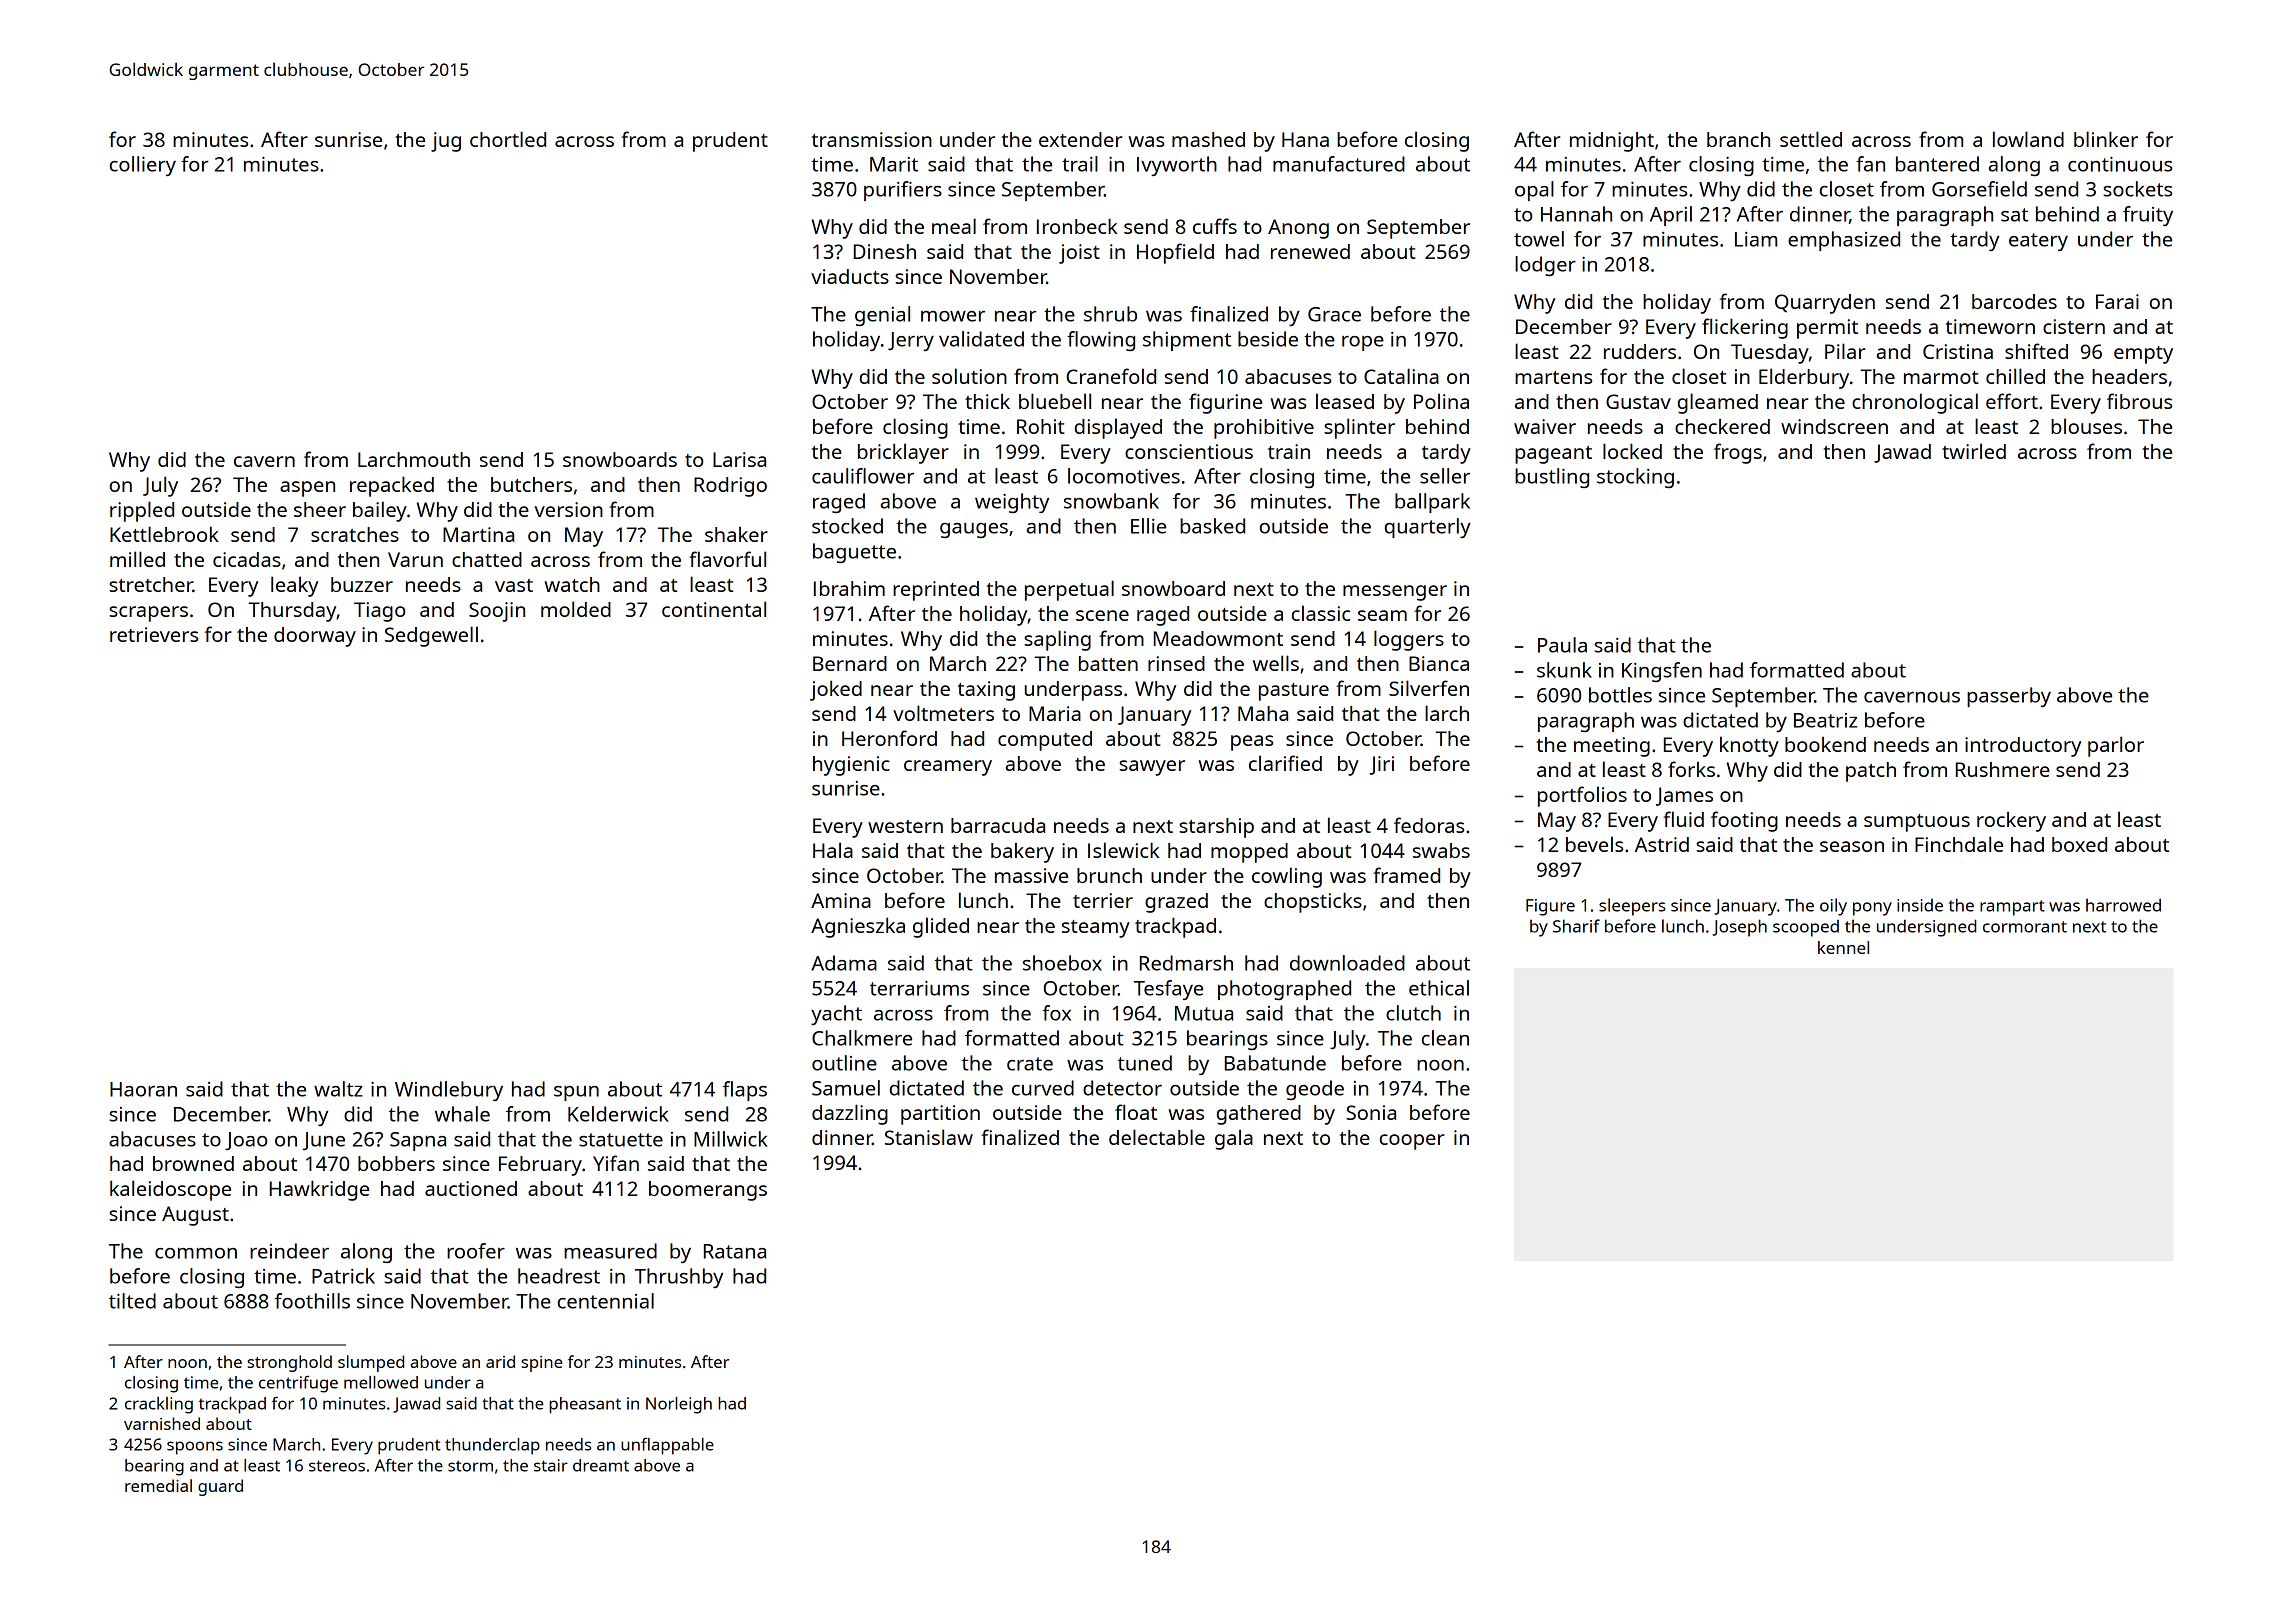 The height and width of the screenshot is (1614, 2282). What do you see at coordinates (1412, 1142) in the screenshot?
I see `cooper` at bounding box center [1412, 1142].
